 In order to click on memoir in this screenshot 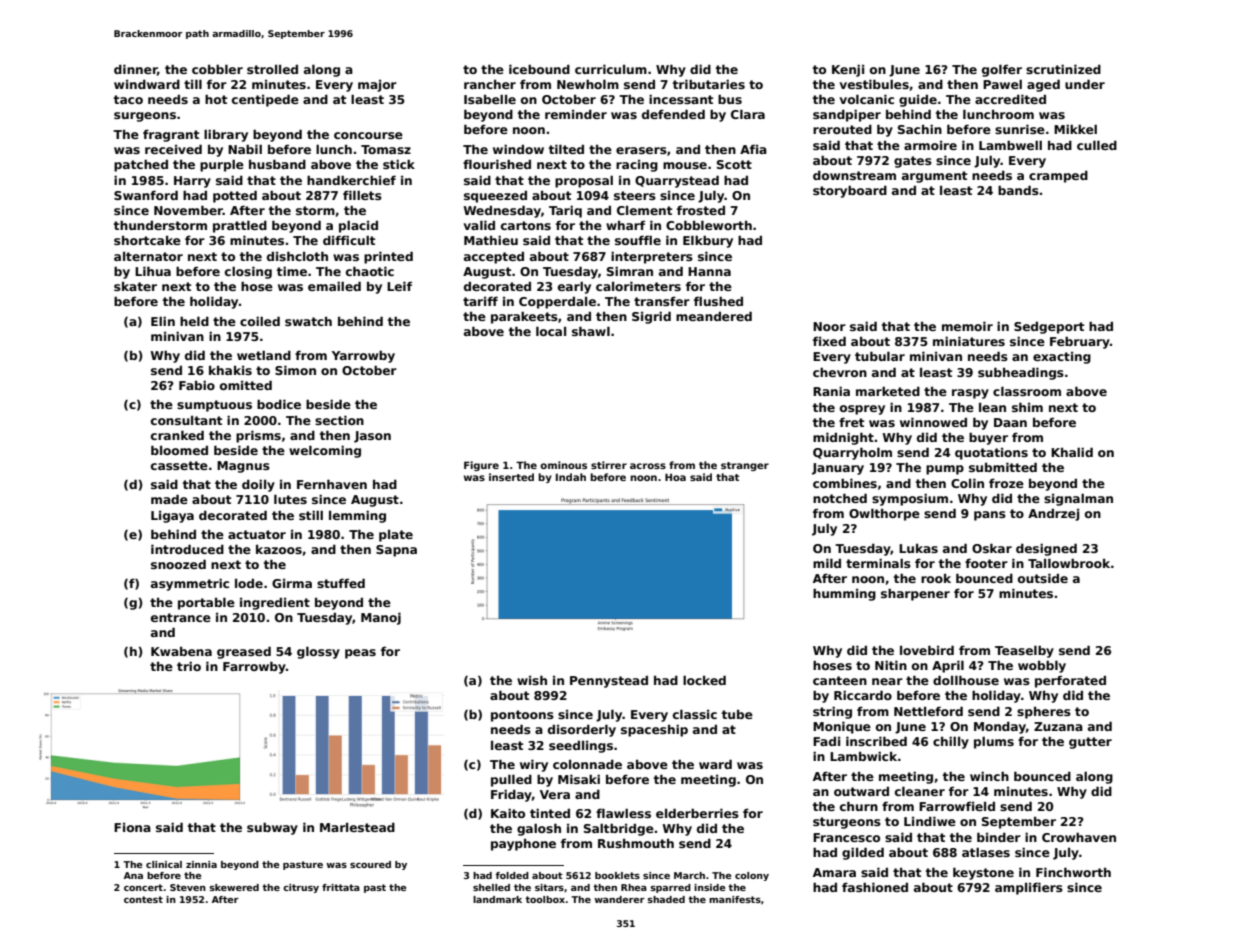, I will do `click(967, 326)`.
